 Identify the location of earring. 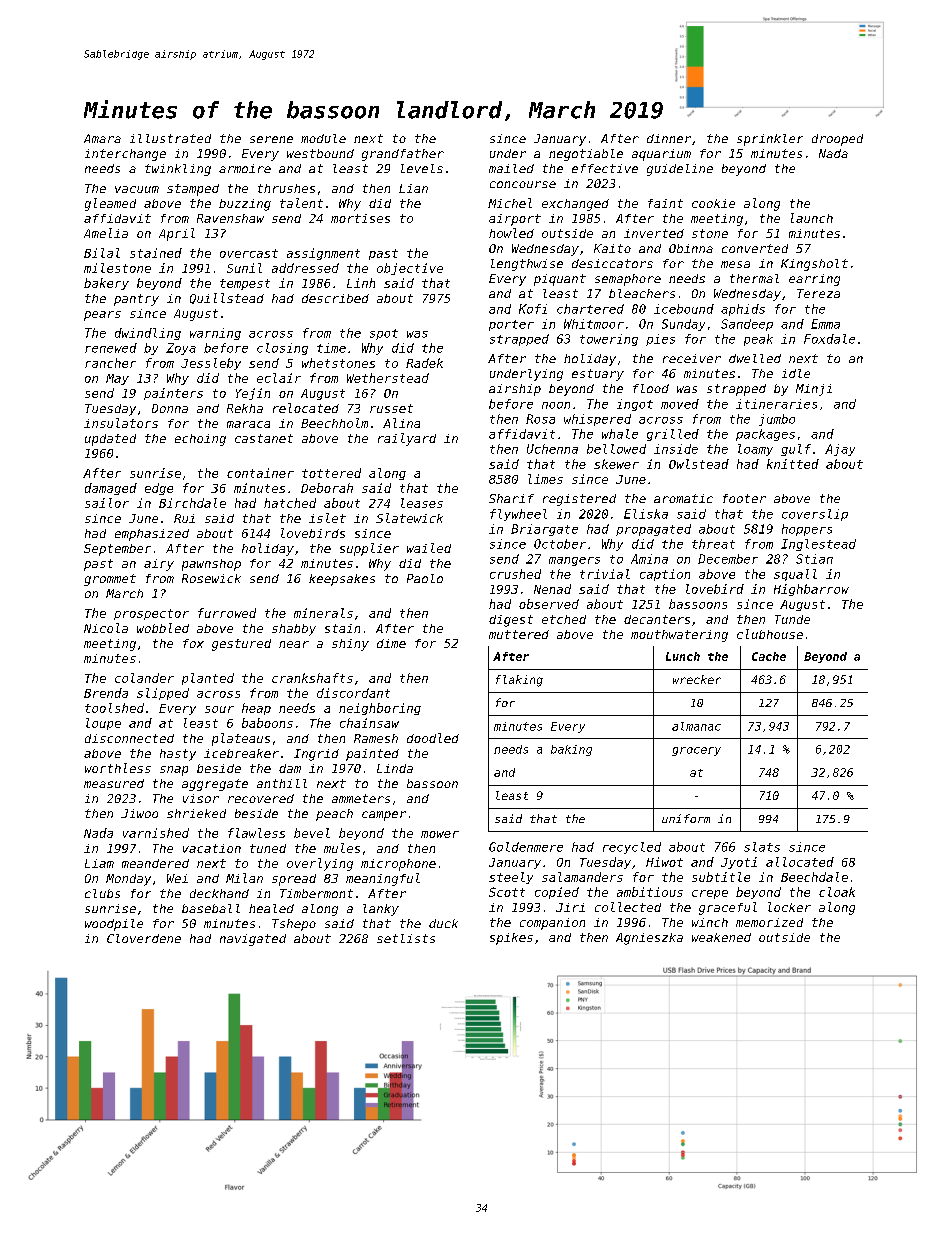
(814, 280).
